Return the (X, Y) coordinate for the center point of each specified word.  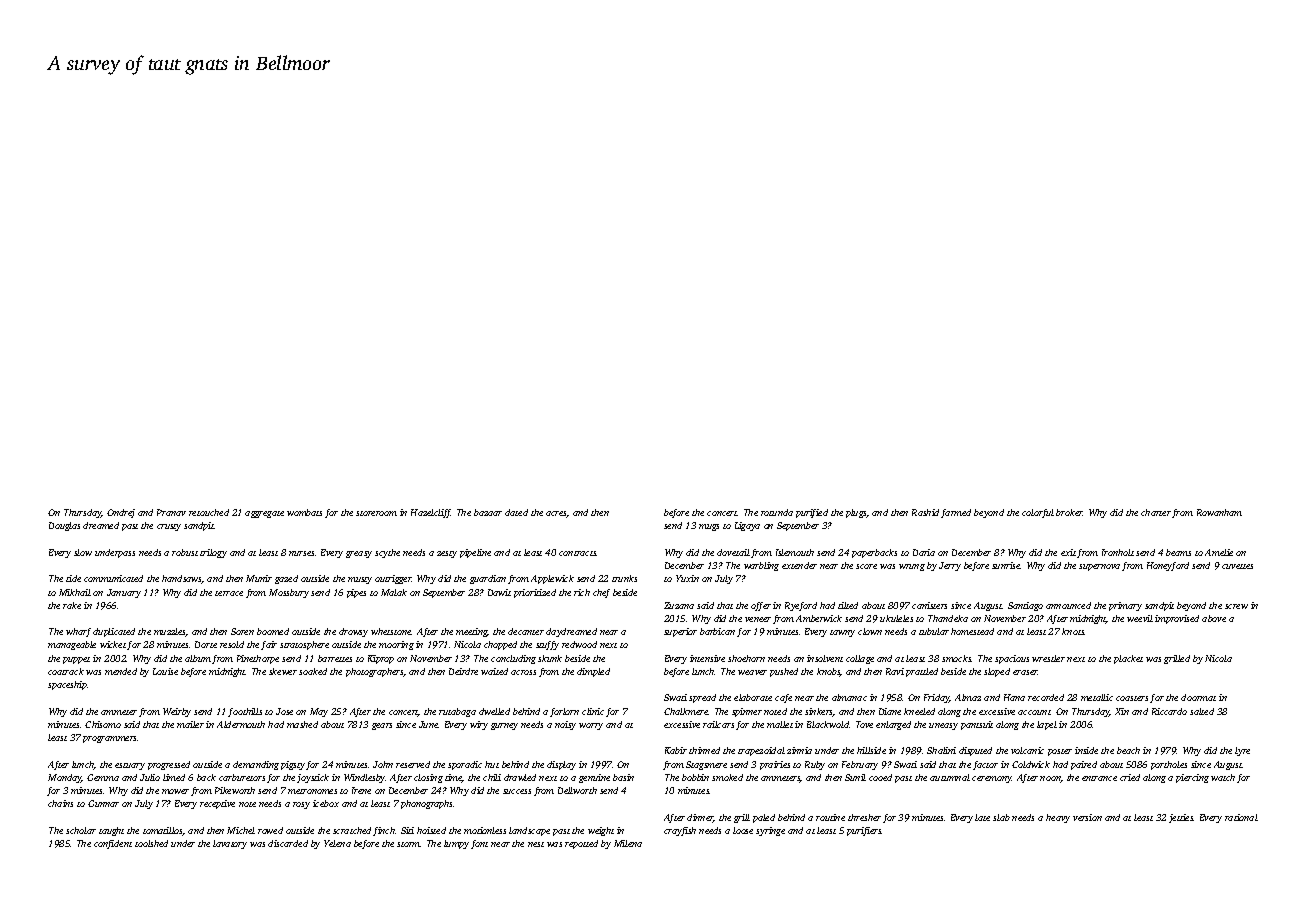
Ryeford (801, 606)
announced (1068, 605)
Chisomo (103, 724)
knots (1073, 631)
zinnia (799, 750)
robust (185, 552)
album (198, 658)
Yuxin (687, 578)
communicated (113, 578)
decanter (526, 631)
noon (1050, 779)
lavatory (230, 844)
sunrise (1006, 565)
